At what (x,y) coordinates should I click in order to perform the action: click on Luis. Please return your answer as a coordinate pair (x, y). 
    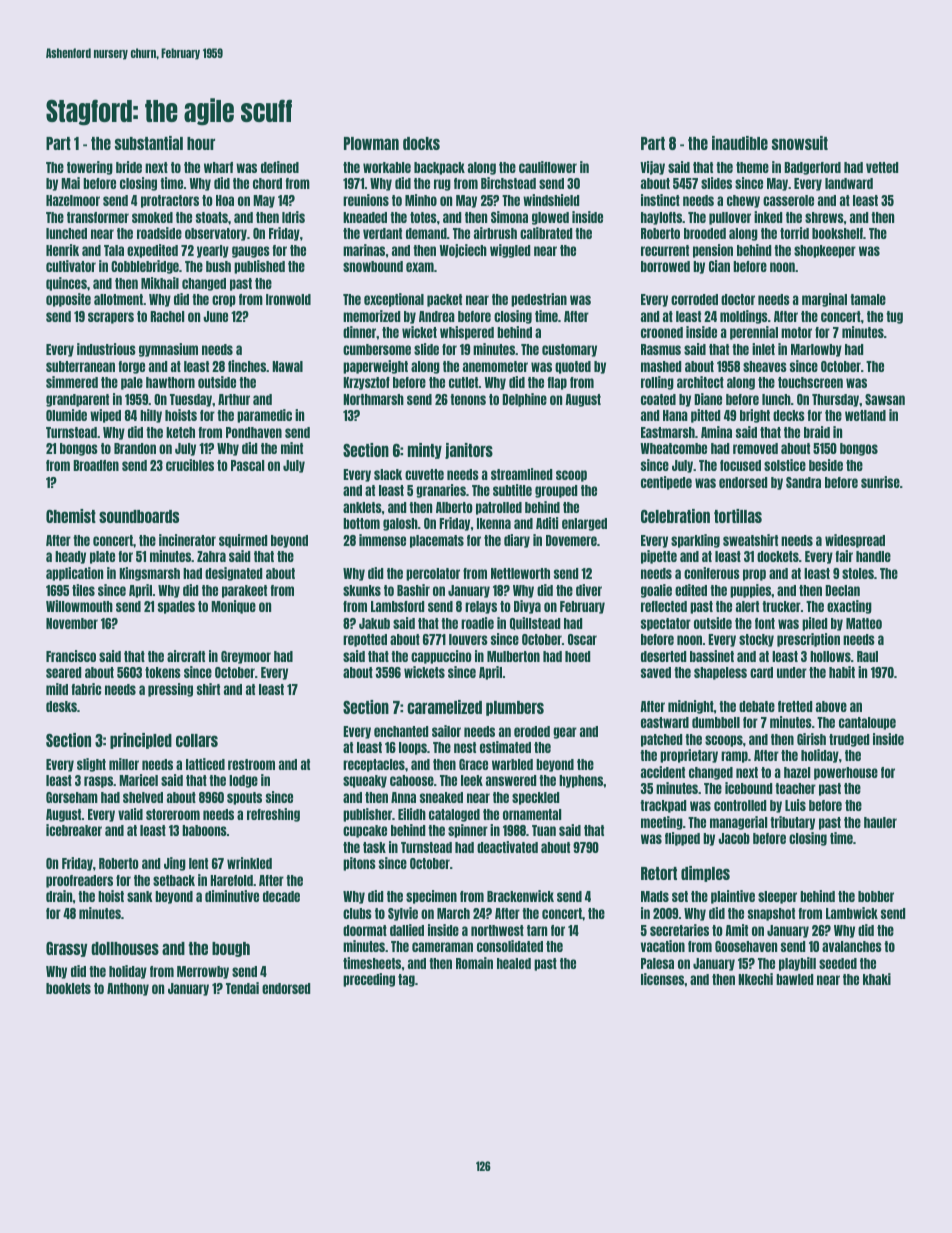
    Looking at the image, I should click on (795, 805).
